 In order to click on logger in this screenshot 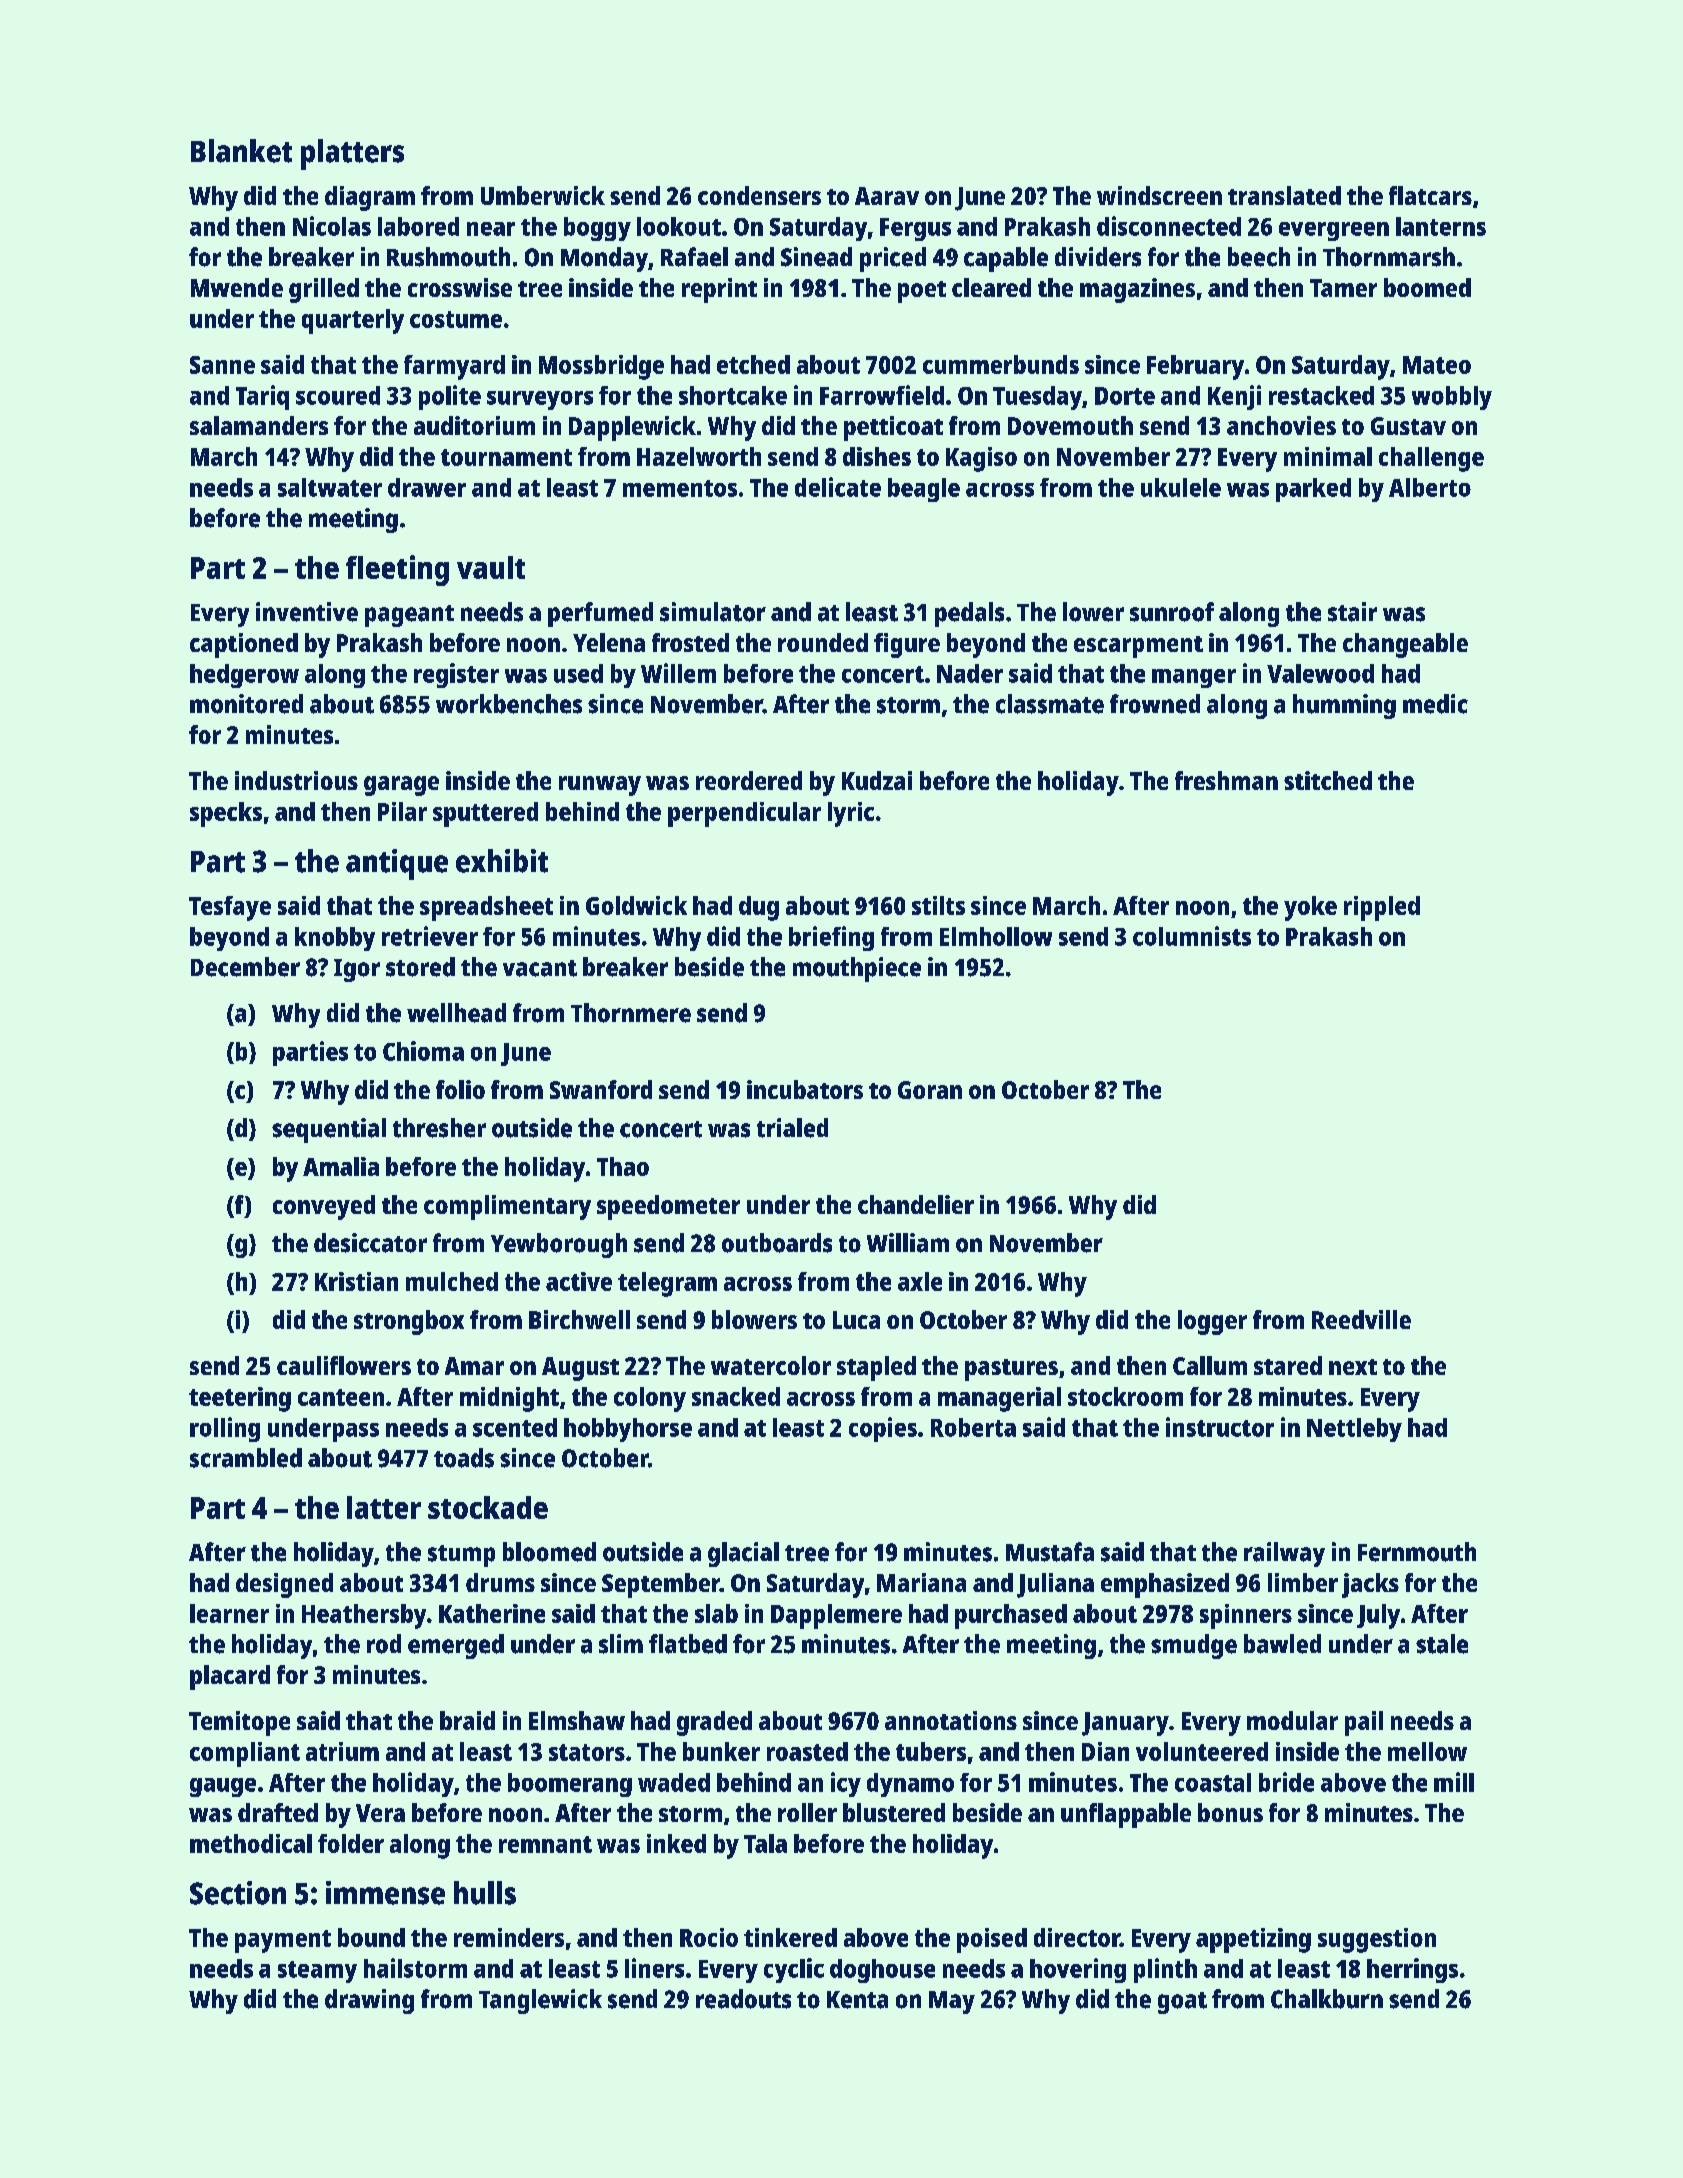, I will do `click(1212, 1322)`.
